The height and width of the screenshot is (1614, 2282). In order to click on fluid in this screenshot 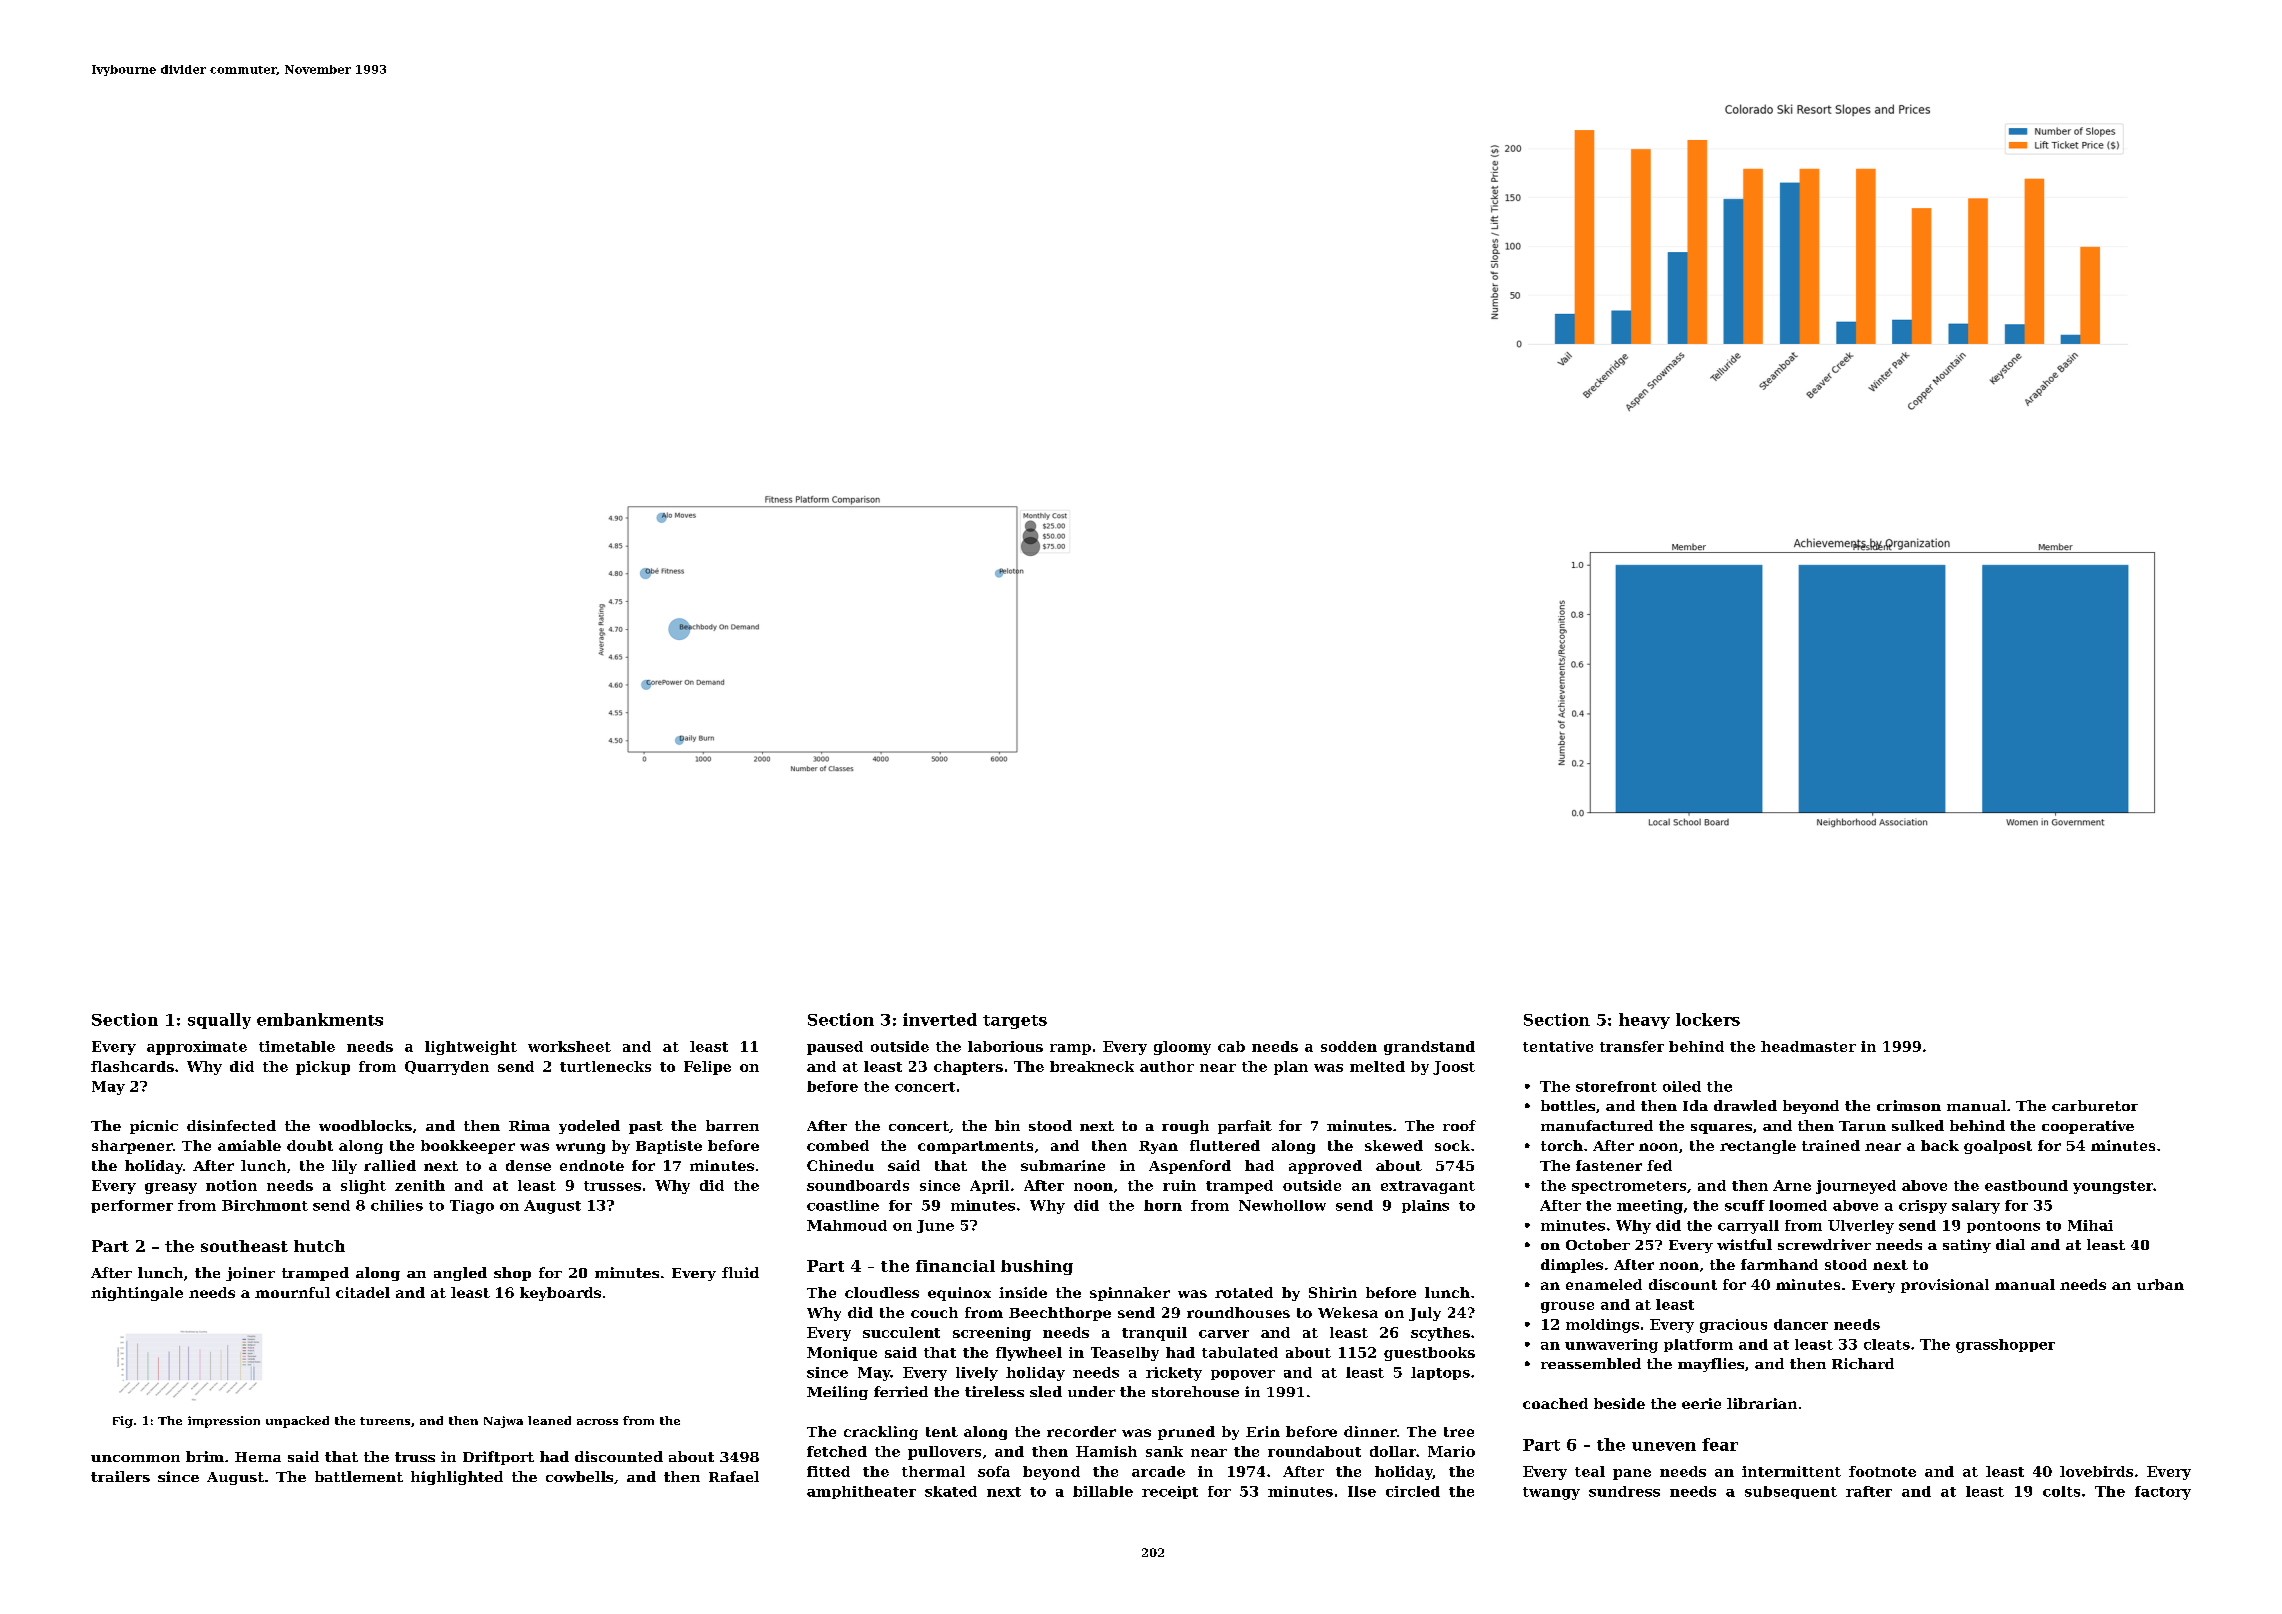, I will do `click(740, 1272)`.
